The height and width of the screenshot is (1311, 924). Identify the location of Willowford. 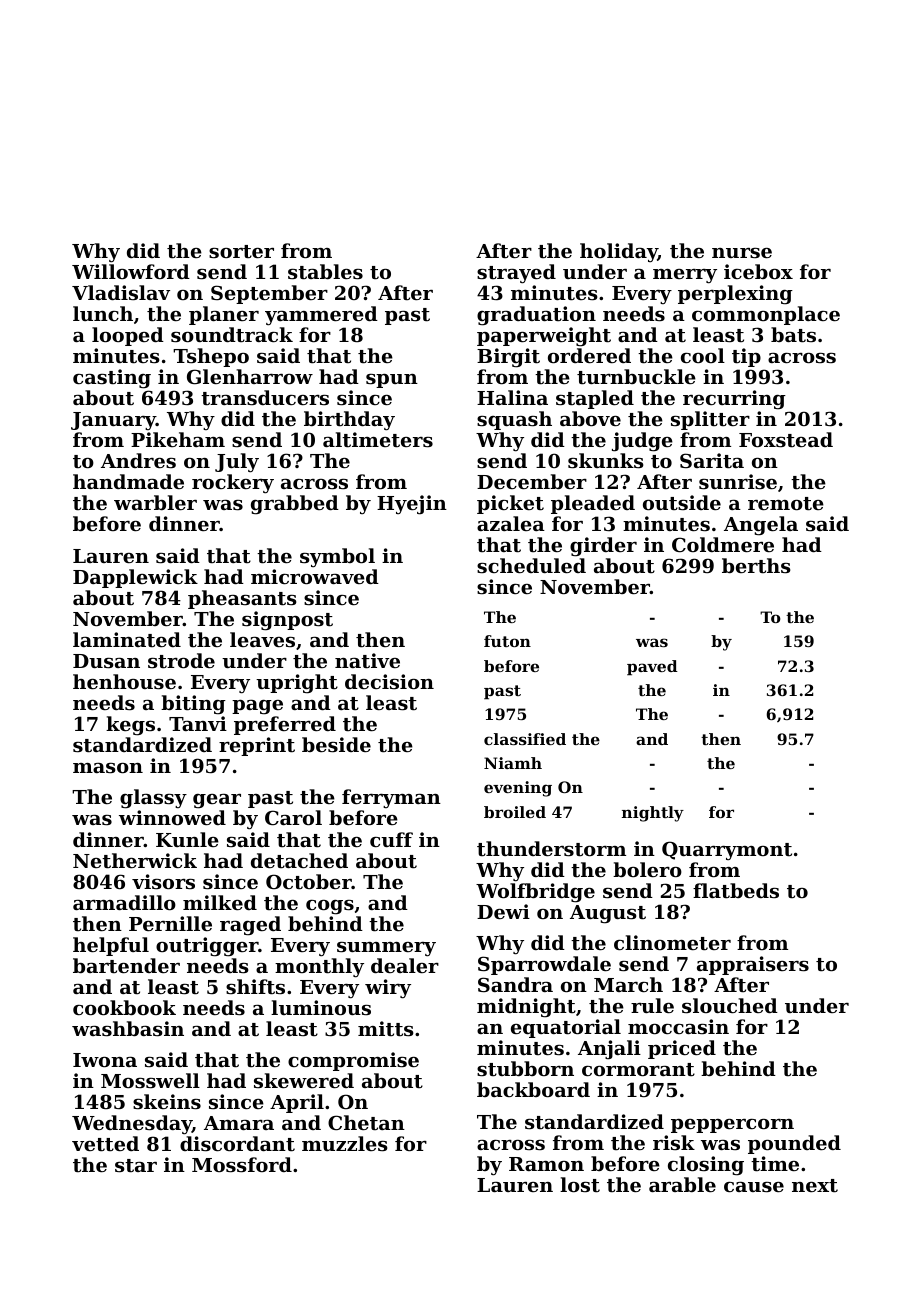
(131, 271).
